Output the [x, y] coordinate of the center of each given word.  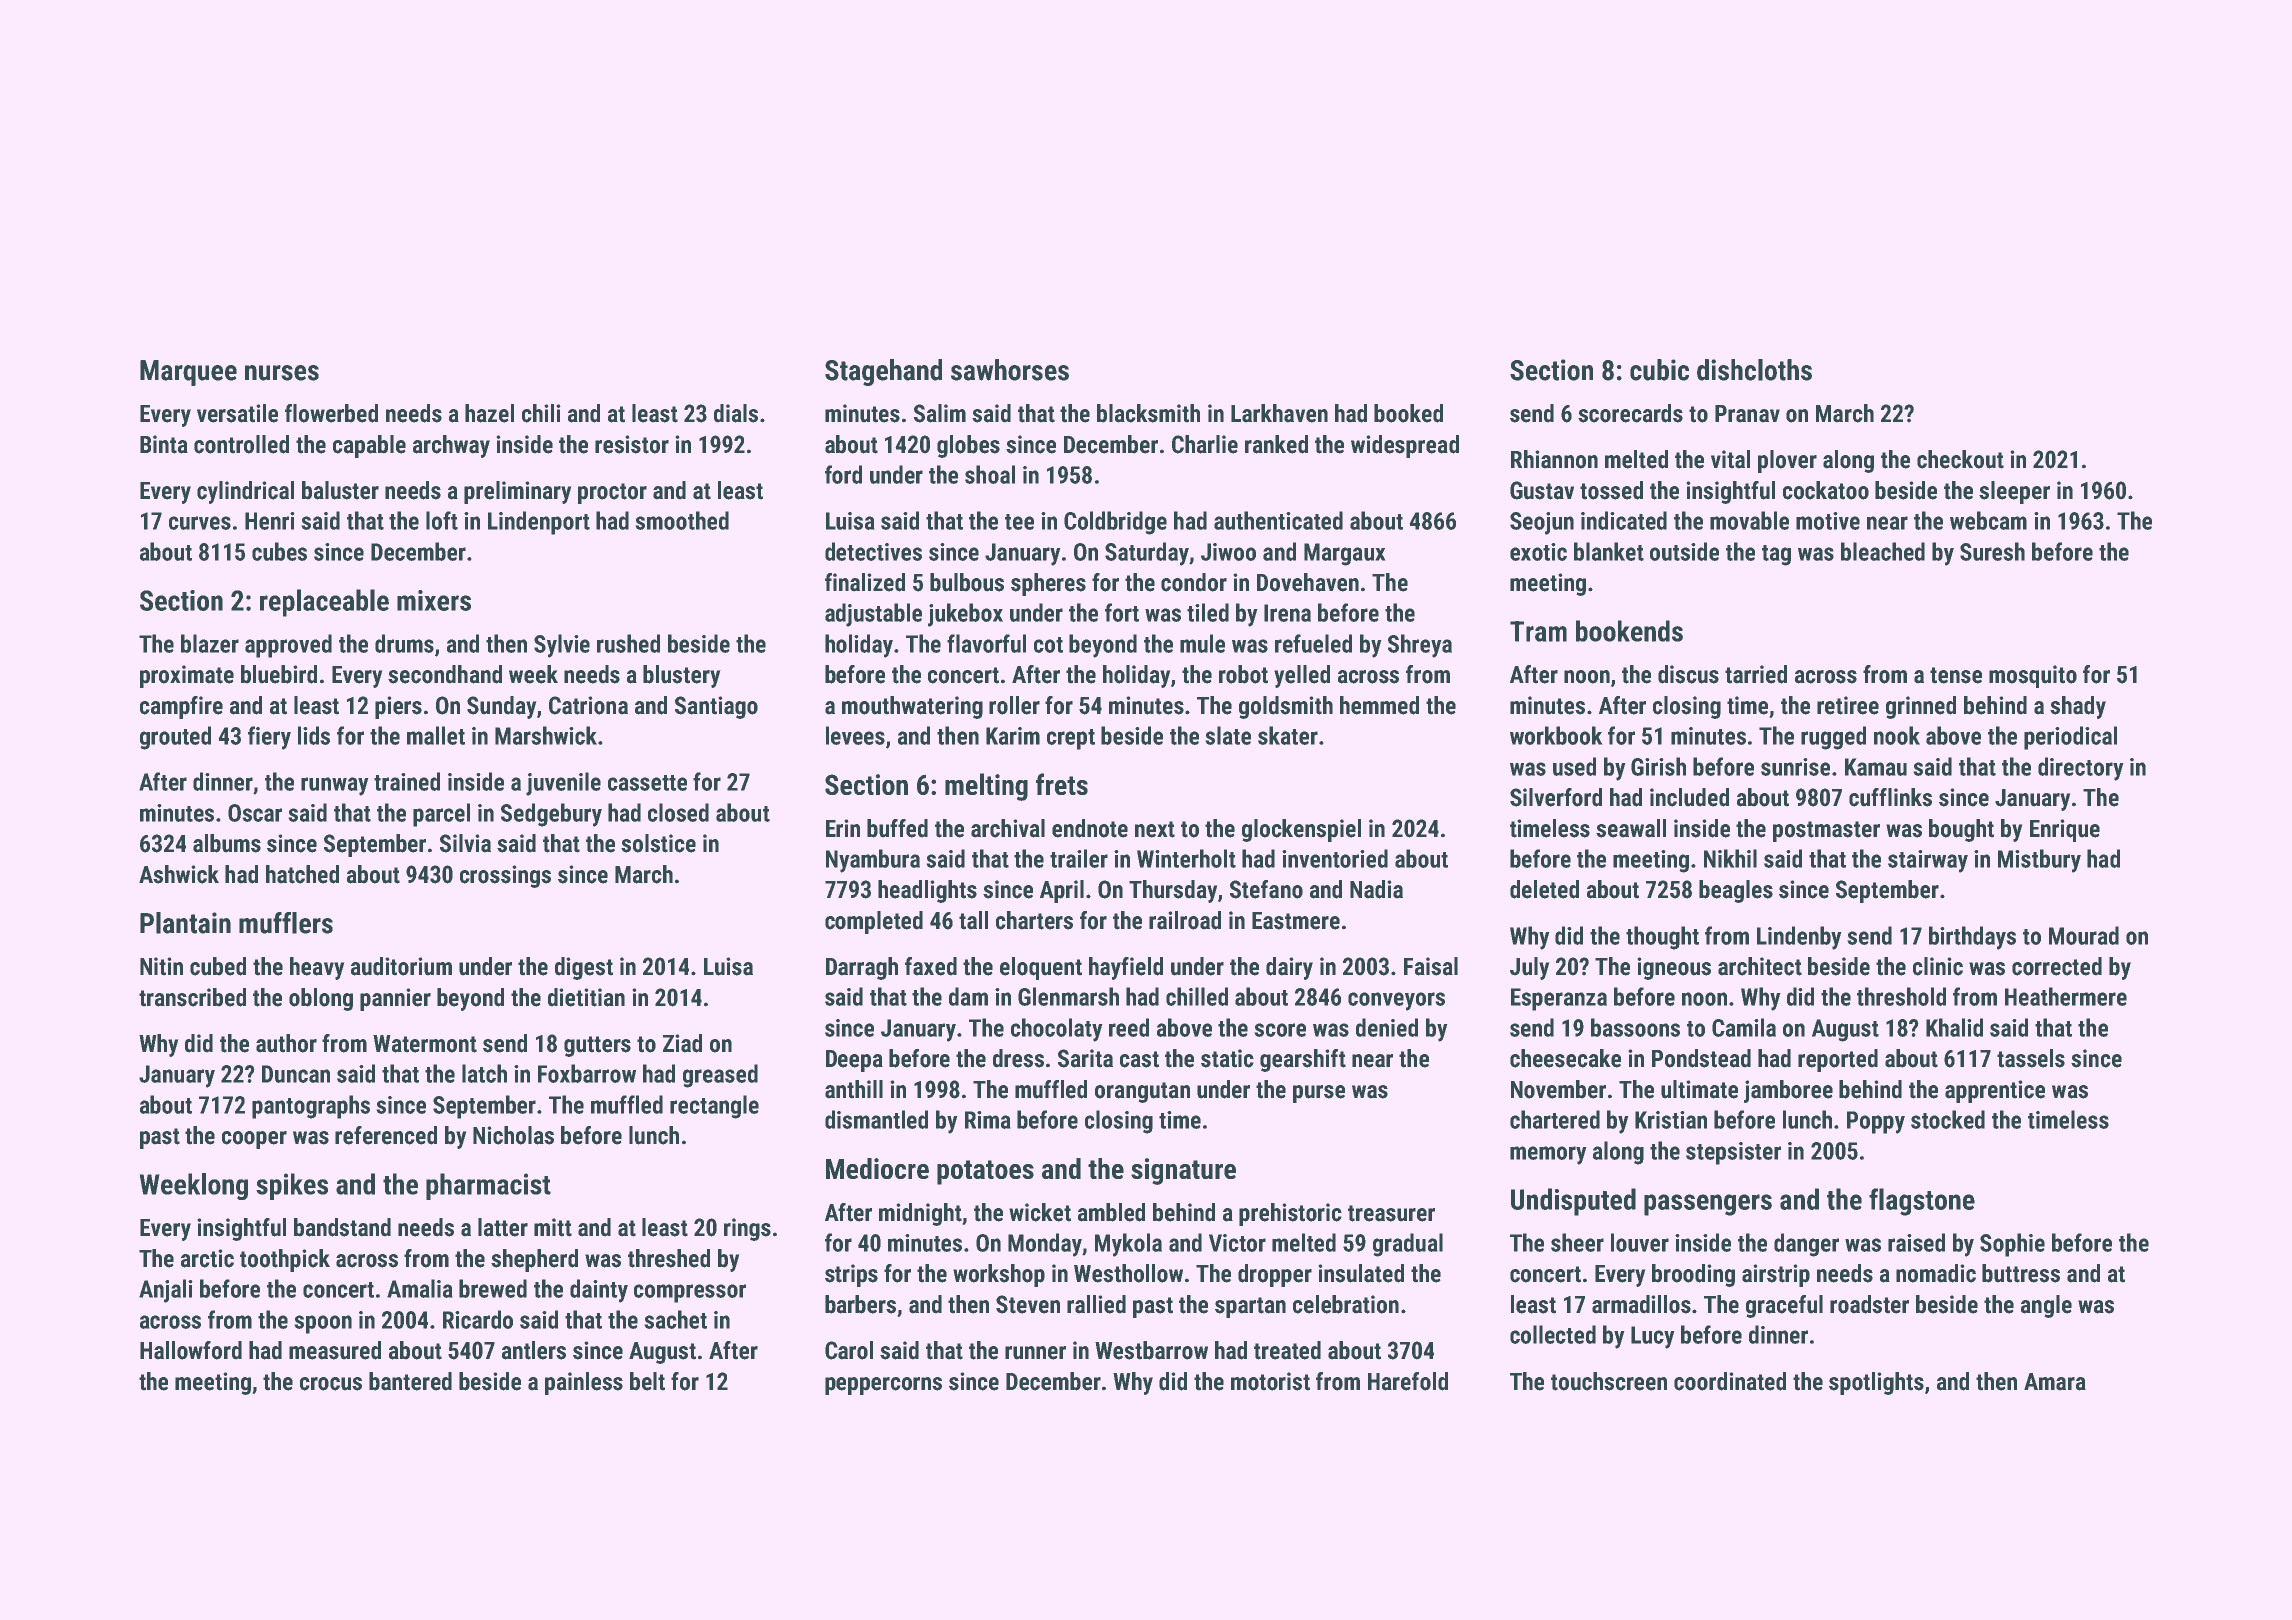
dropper [1275, 1275]
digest [584, 968]
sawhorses [1010, 370]
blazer [210, 643]
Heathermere [2066, 996]
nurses [282, 373]
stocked [1948, 1119]
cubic [1659, 370]
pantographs [311, 1107]
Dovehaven [1308, 582]
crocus [331, 1384]
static [1227, 1058]
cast [1139, 1059]
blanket [1609, 551]
